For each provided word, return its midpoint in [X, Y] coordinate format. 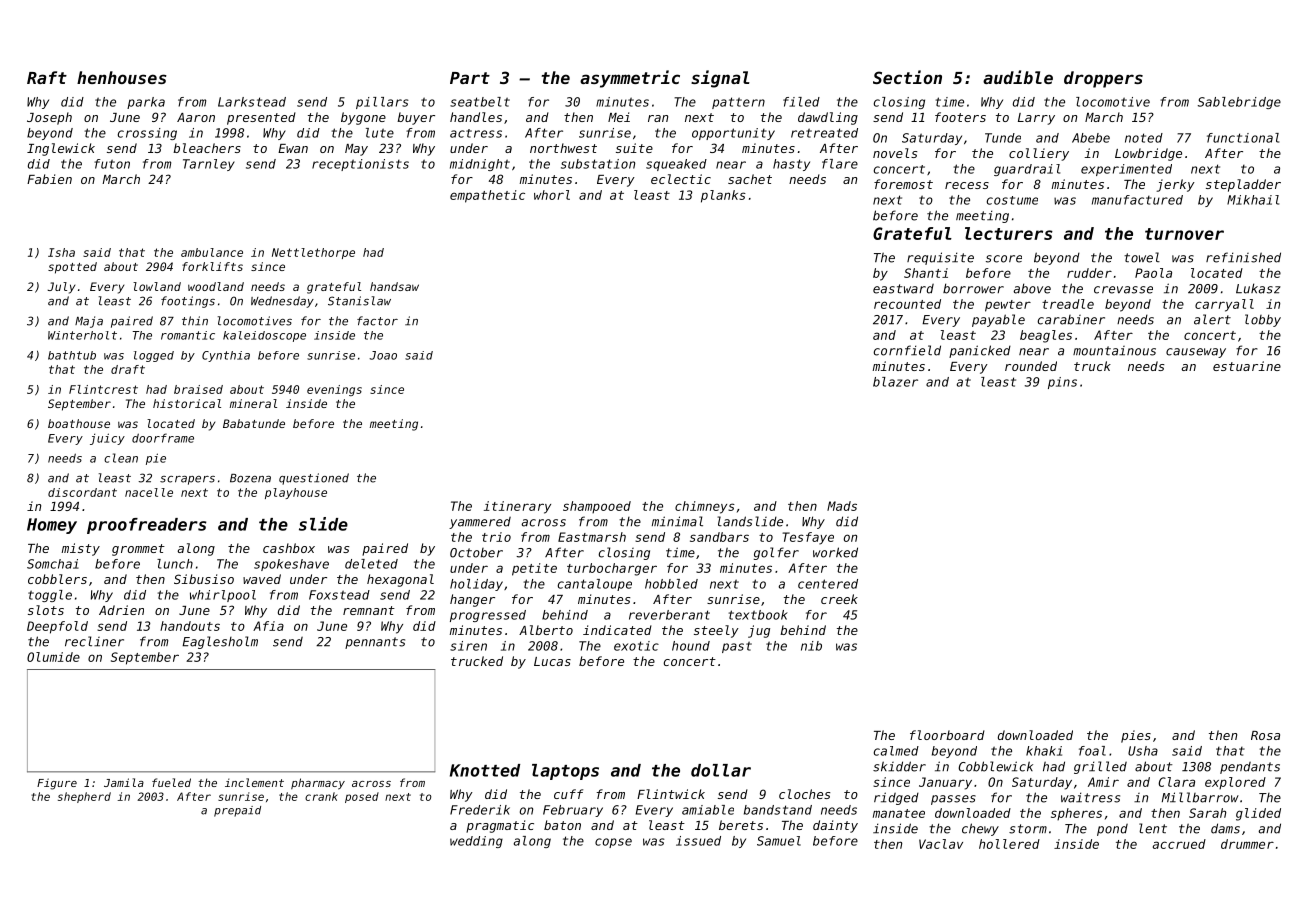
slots [46, 610]
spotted [72, 268]
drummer [1247, 844]
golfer [776, 553]
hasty [791, 165]
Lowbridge [1148, 154]
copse [613, 843]
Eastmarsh [592, 537]
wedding [476, 842]
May [356, 150]
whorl [552, 195]
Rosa [1265, 735]
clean [121, 458]
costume [1012, 200]
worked [835, 552]
